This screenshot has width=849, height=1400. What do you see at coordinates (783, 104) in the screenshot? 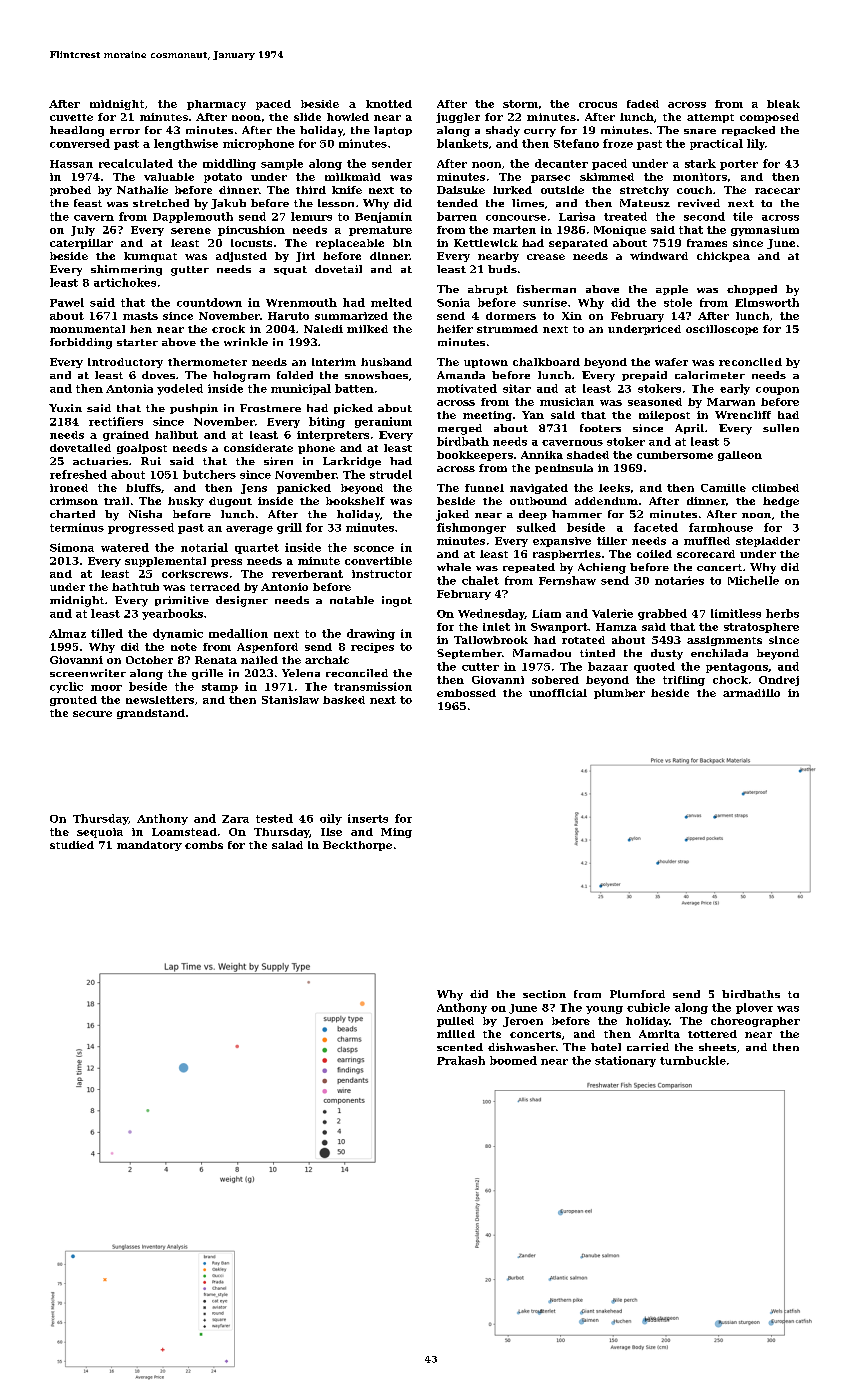
I see `bleak` at bounding box center [783, 104].
